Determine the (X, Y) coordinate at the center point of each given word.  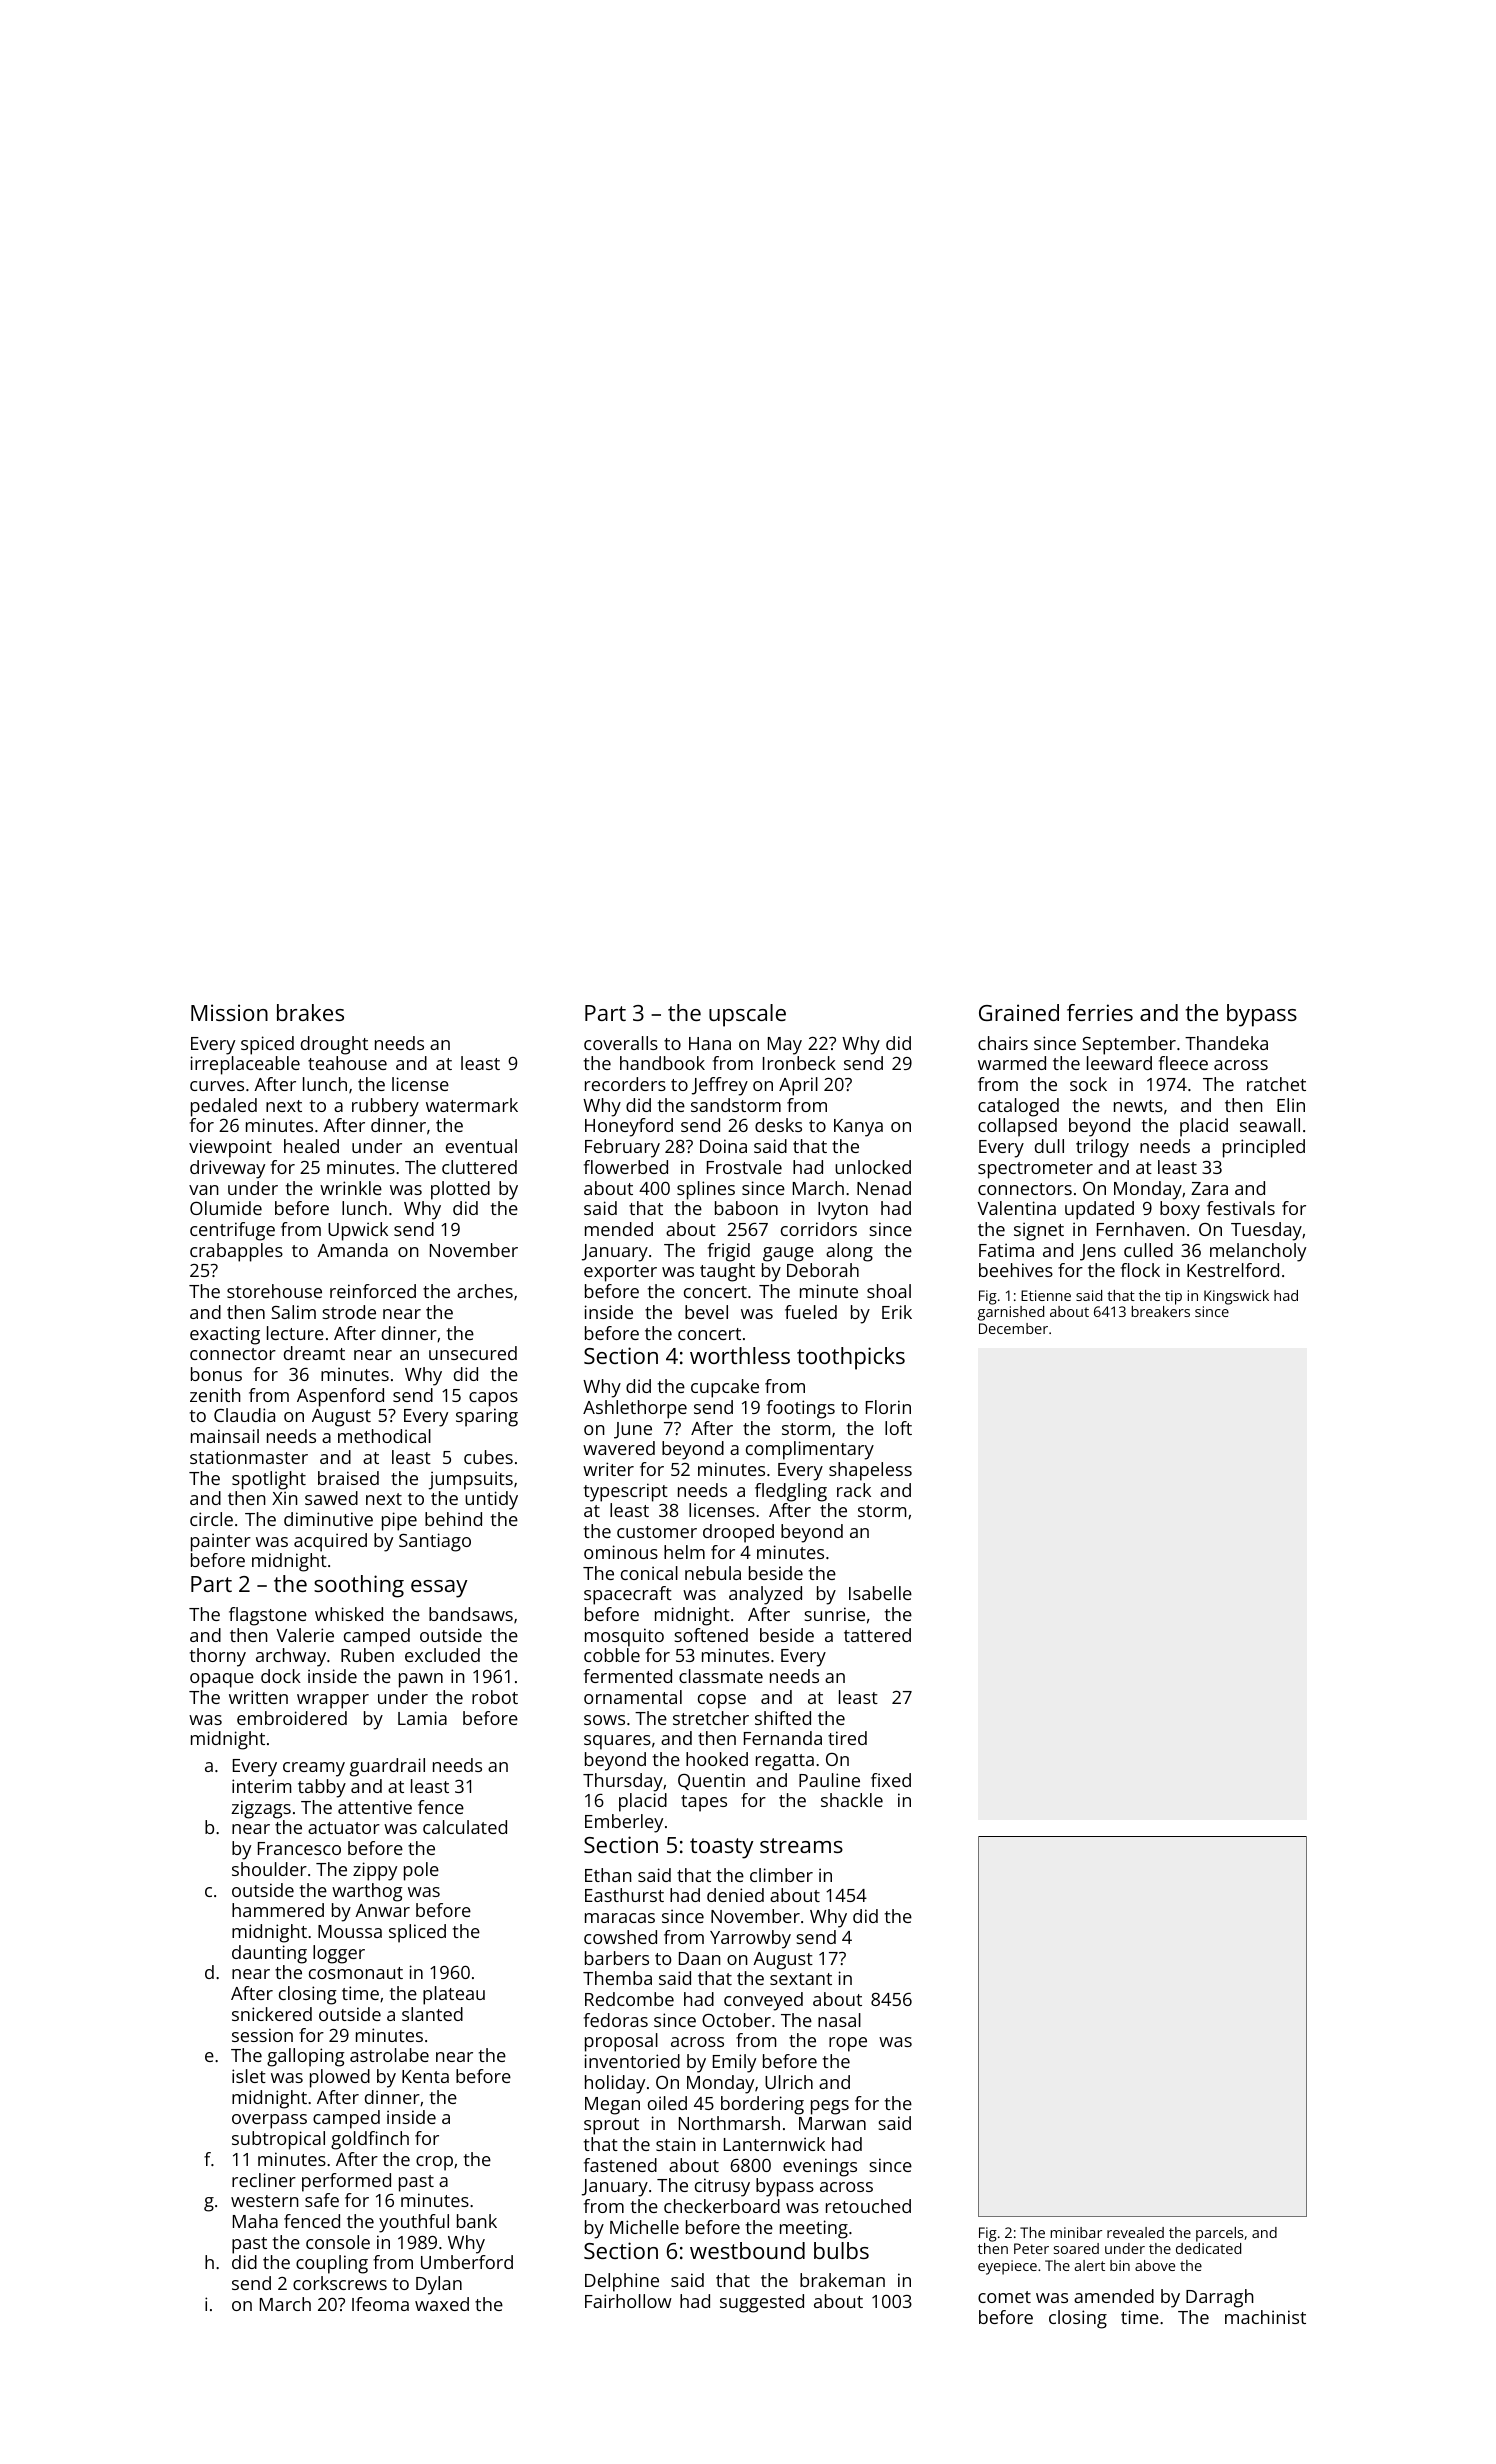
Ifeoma (380, 2304)
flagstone (268, 1616)
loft (898, 1428)
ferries (1100, 1012)
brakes (310, 1012)
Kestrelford (1233, 1270)
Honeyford (629, 1127)
